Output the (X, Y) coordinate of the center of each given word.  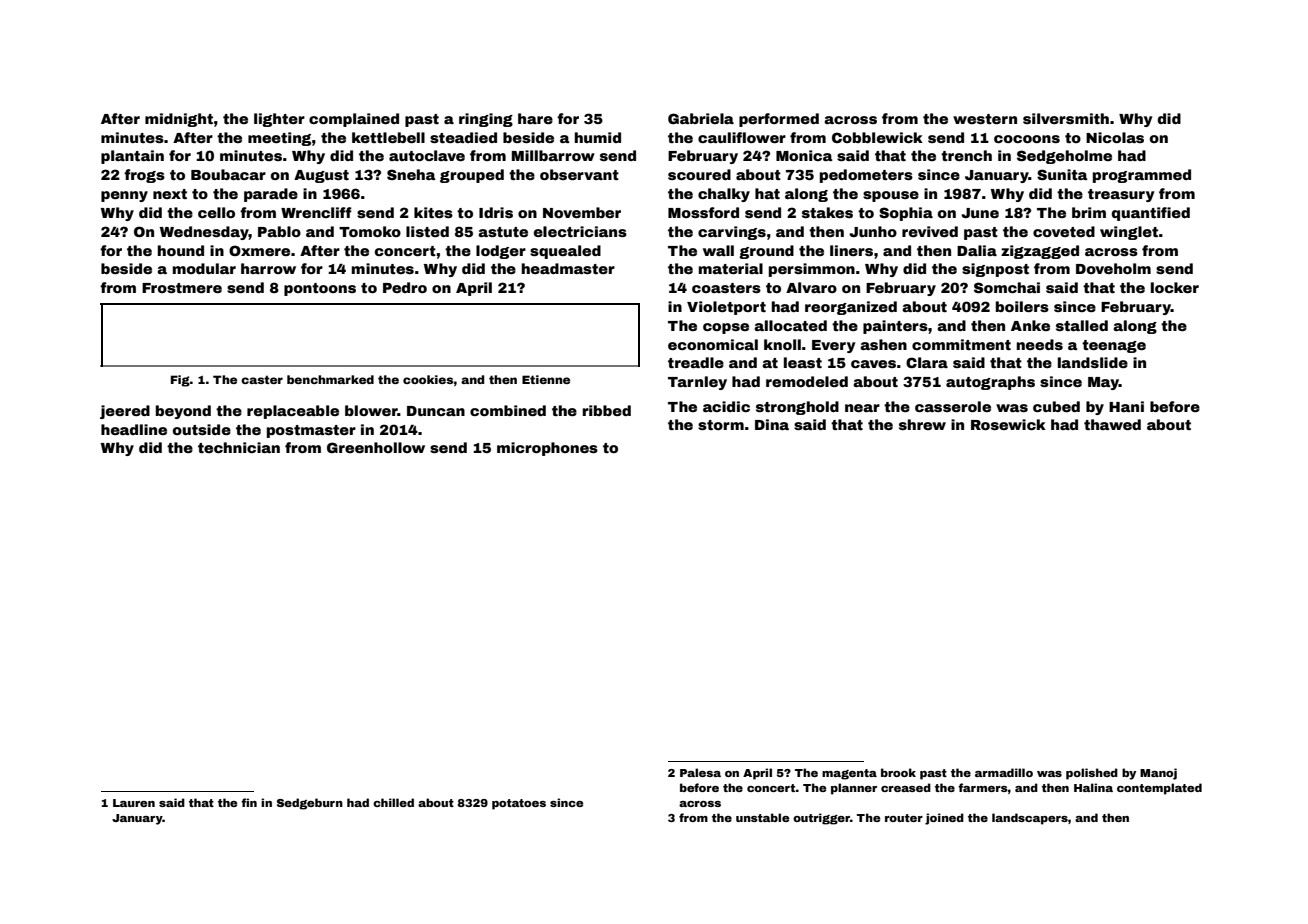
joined (944, 819)
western (985, 119)
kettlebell (388, 137)
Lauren (134, 803)
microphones (547, 449)
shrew (922, 424)
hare (535, 118)
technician (239, 447)
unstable (762, 817)
